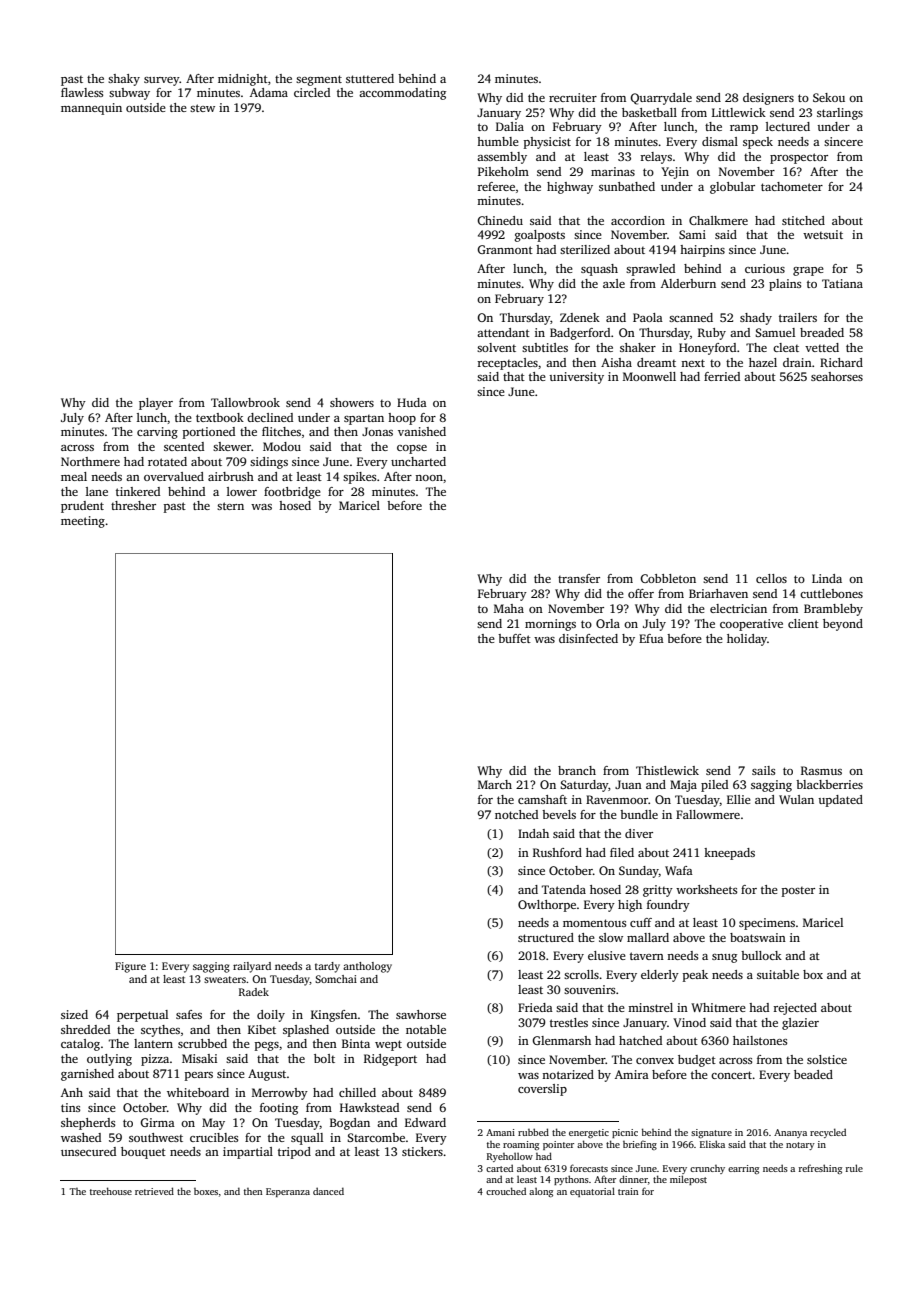 This screenshot has height=1308, width=924. What do you see at coordinates (509, 608) in the screenshot?
I see `Maha` at bounding box center [509, 608].
